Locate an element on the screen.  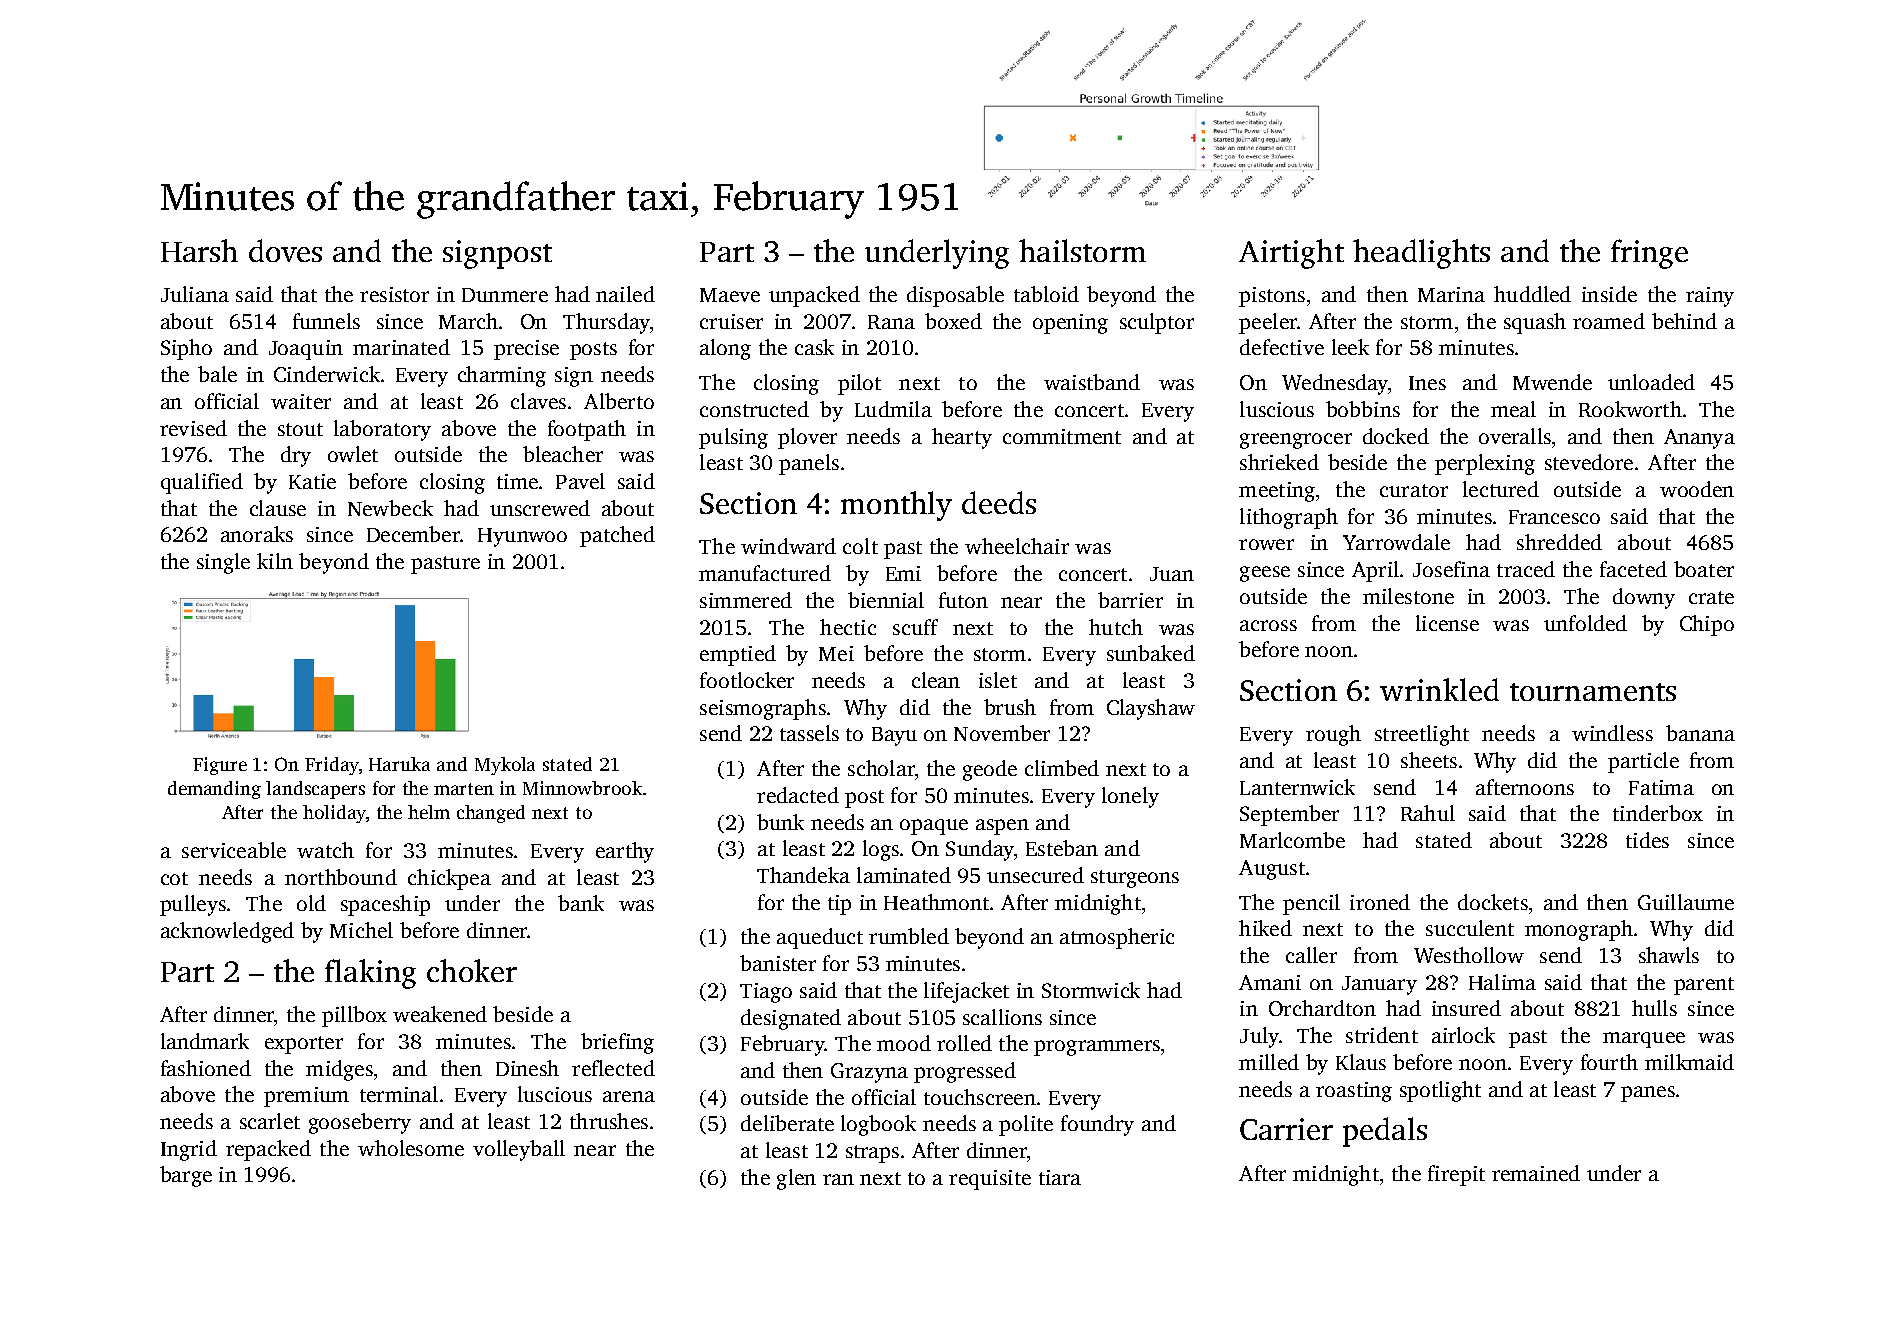
glen is located at coordinates (796, 1179).
